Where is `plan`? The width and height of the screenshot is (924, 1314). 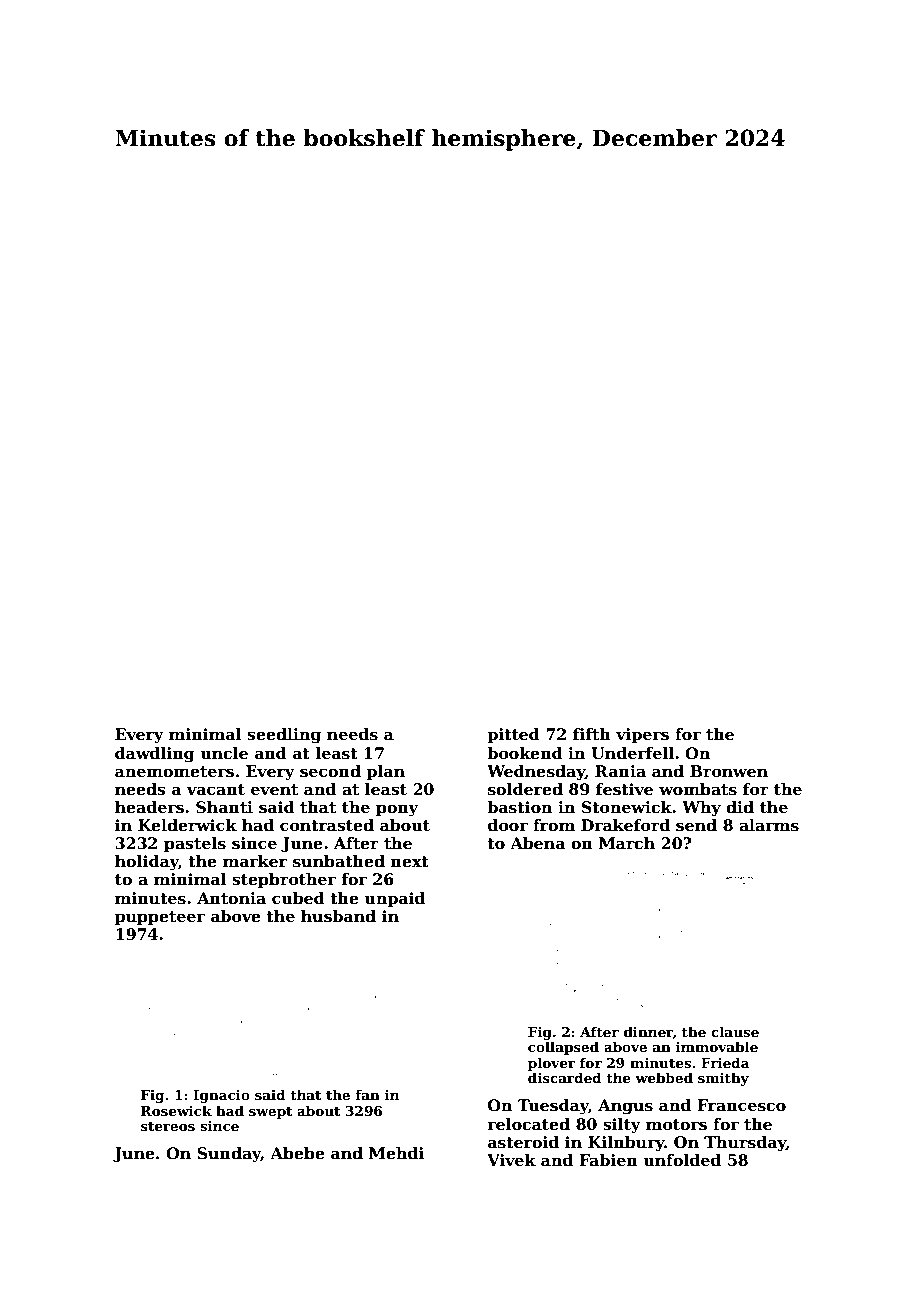 plan is located at coordinates (385, 772).
